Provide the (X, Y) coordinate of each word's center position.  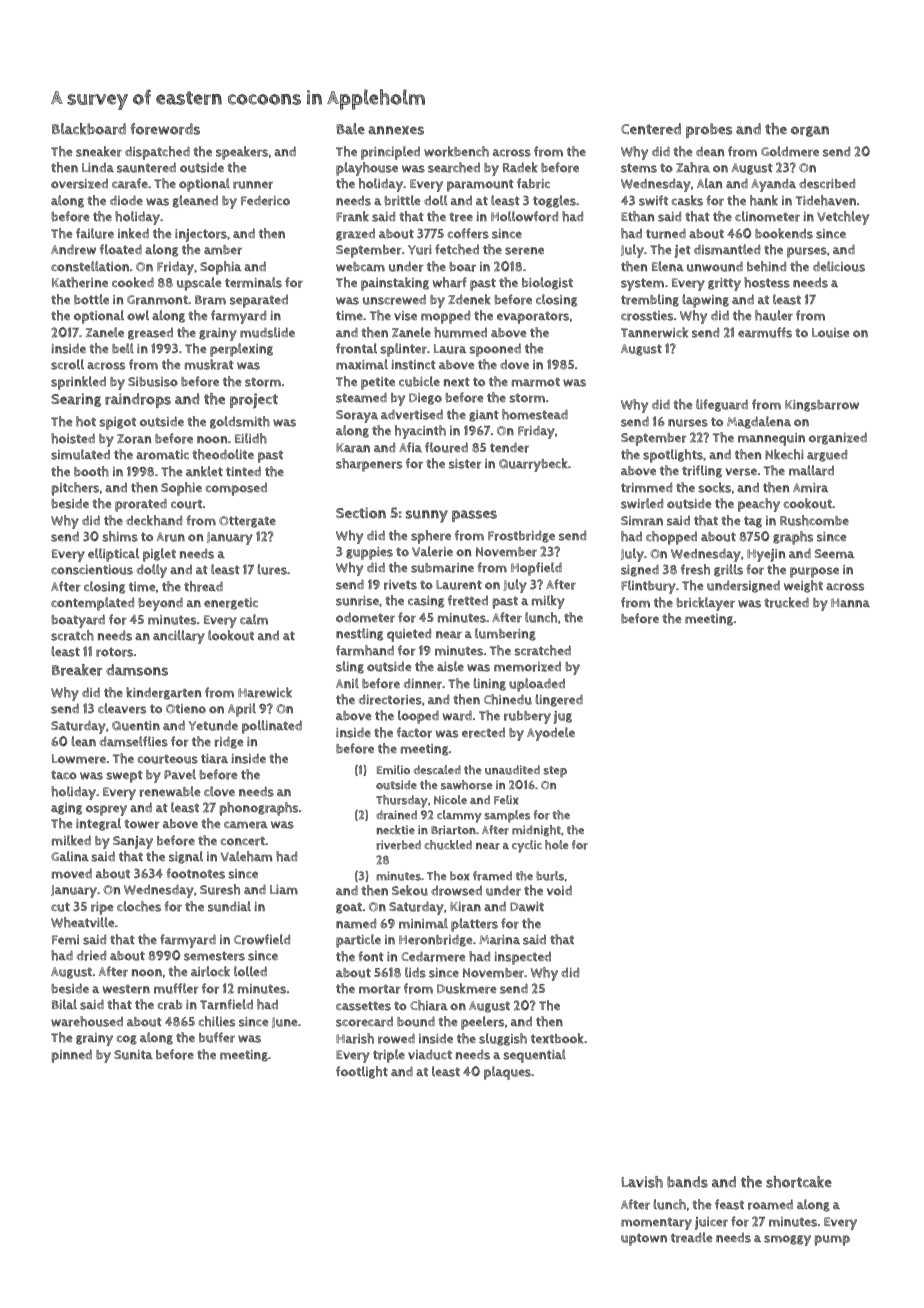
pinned (72, 1056)
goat (349, 908)
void (559, 890)
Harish (355, 1038)
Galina (70, 856)
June (285, 1022)
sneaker (99, 151)
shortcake (799, 1182)
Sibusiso (153, 382)
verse (741, 472)
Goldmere (790, 151)
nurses (688, 423)
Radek (520, 167)
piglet (159, 555)
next (457, 382)
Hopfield (536, 569)
